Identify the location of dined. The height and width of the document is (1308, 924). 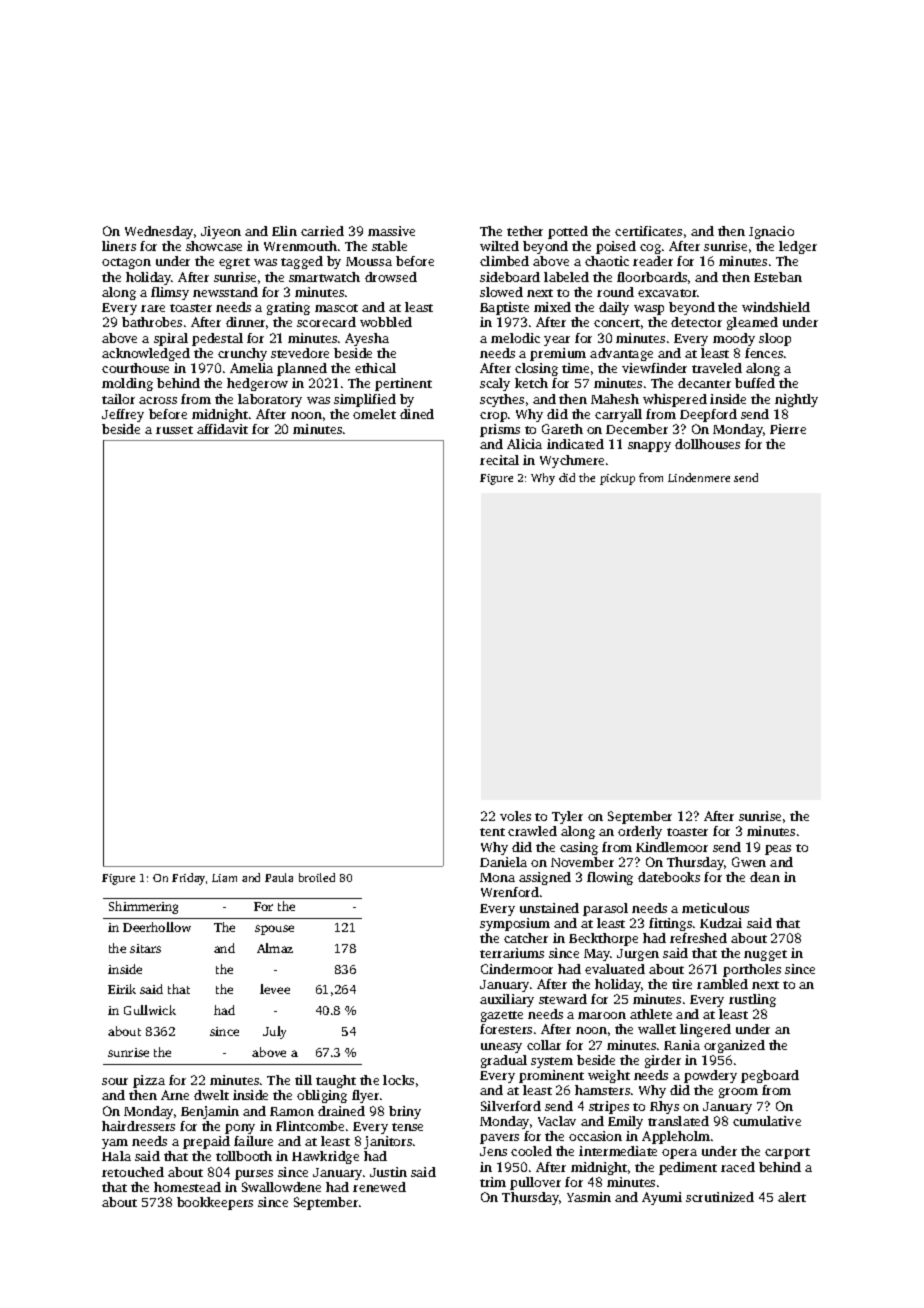
(417, 414).
